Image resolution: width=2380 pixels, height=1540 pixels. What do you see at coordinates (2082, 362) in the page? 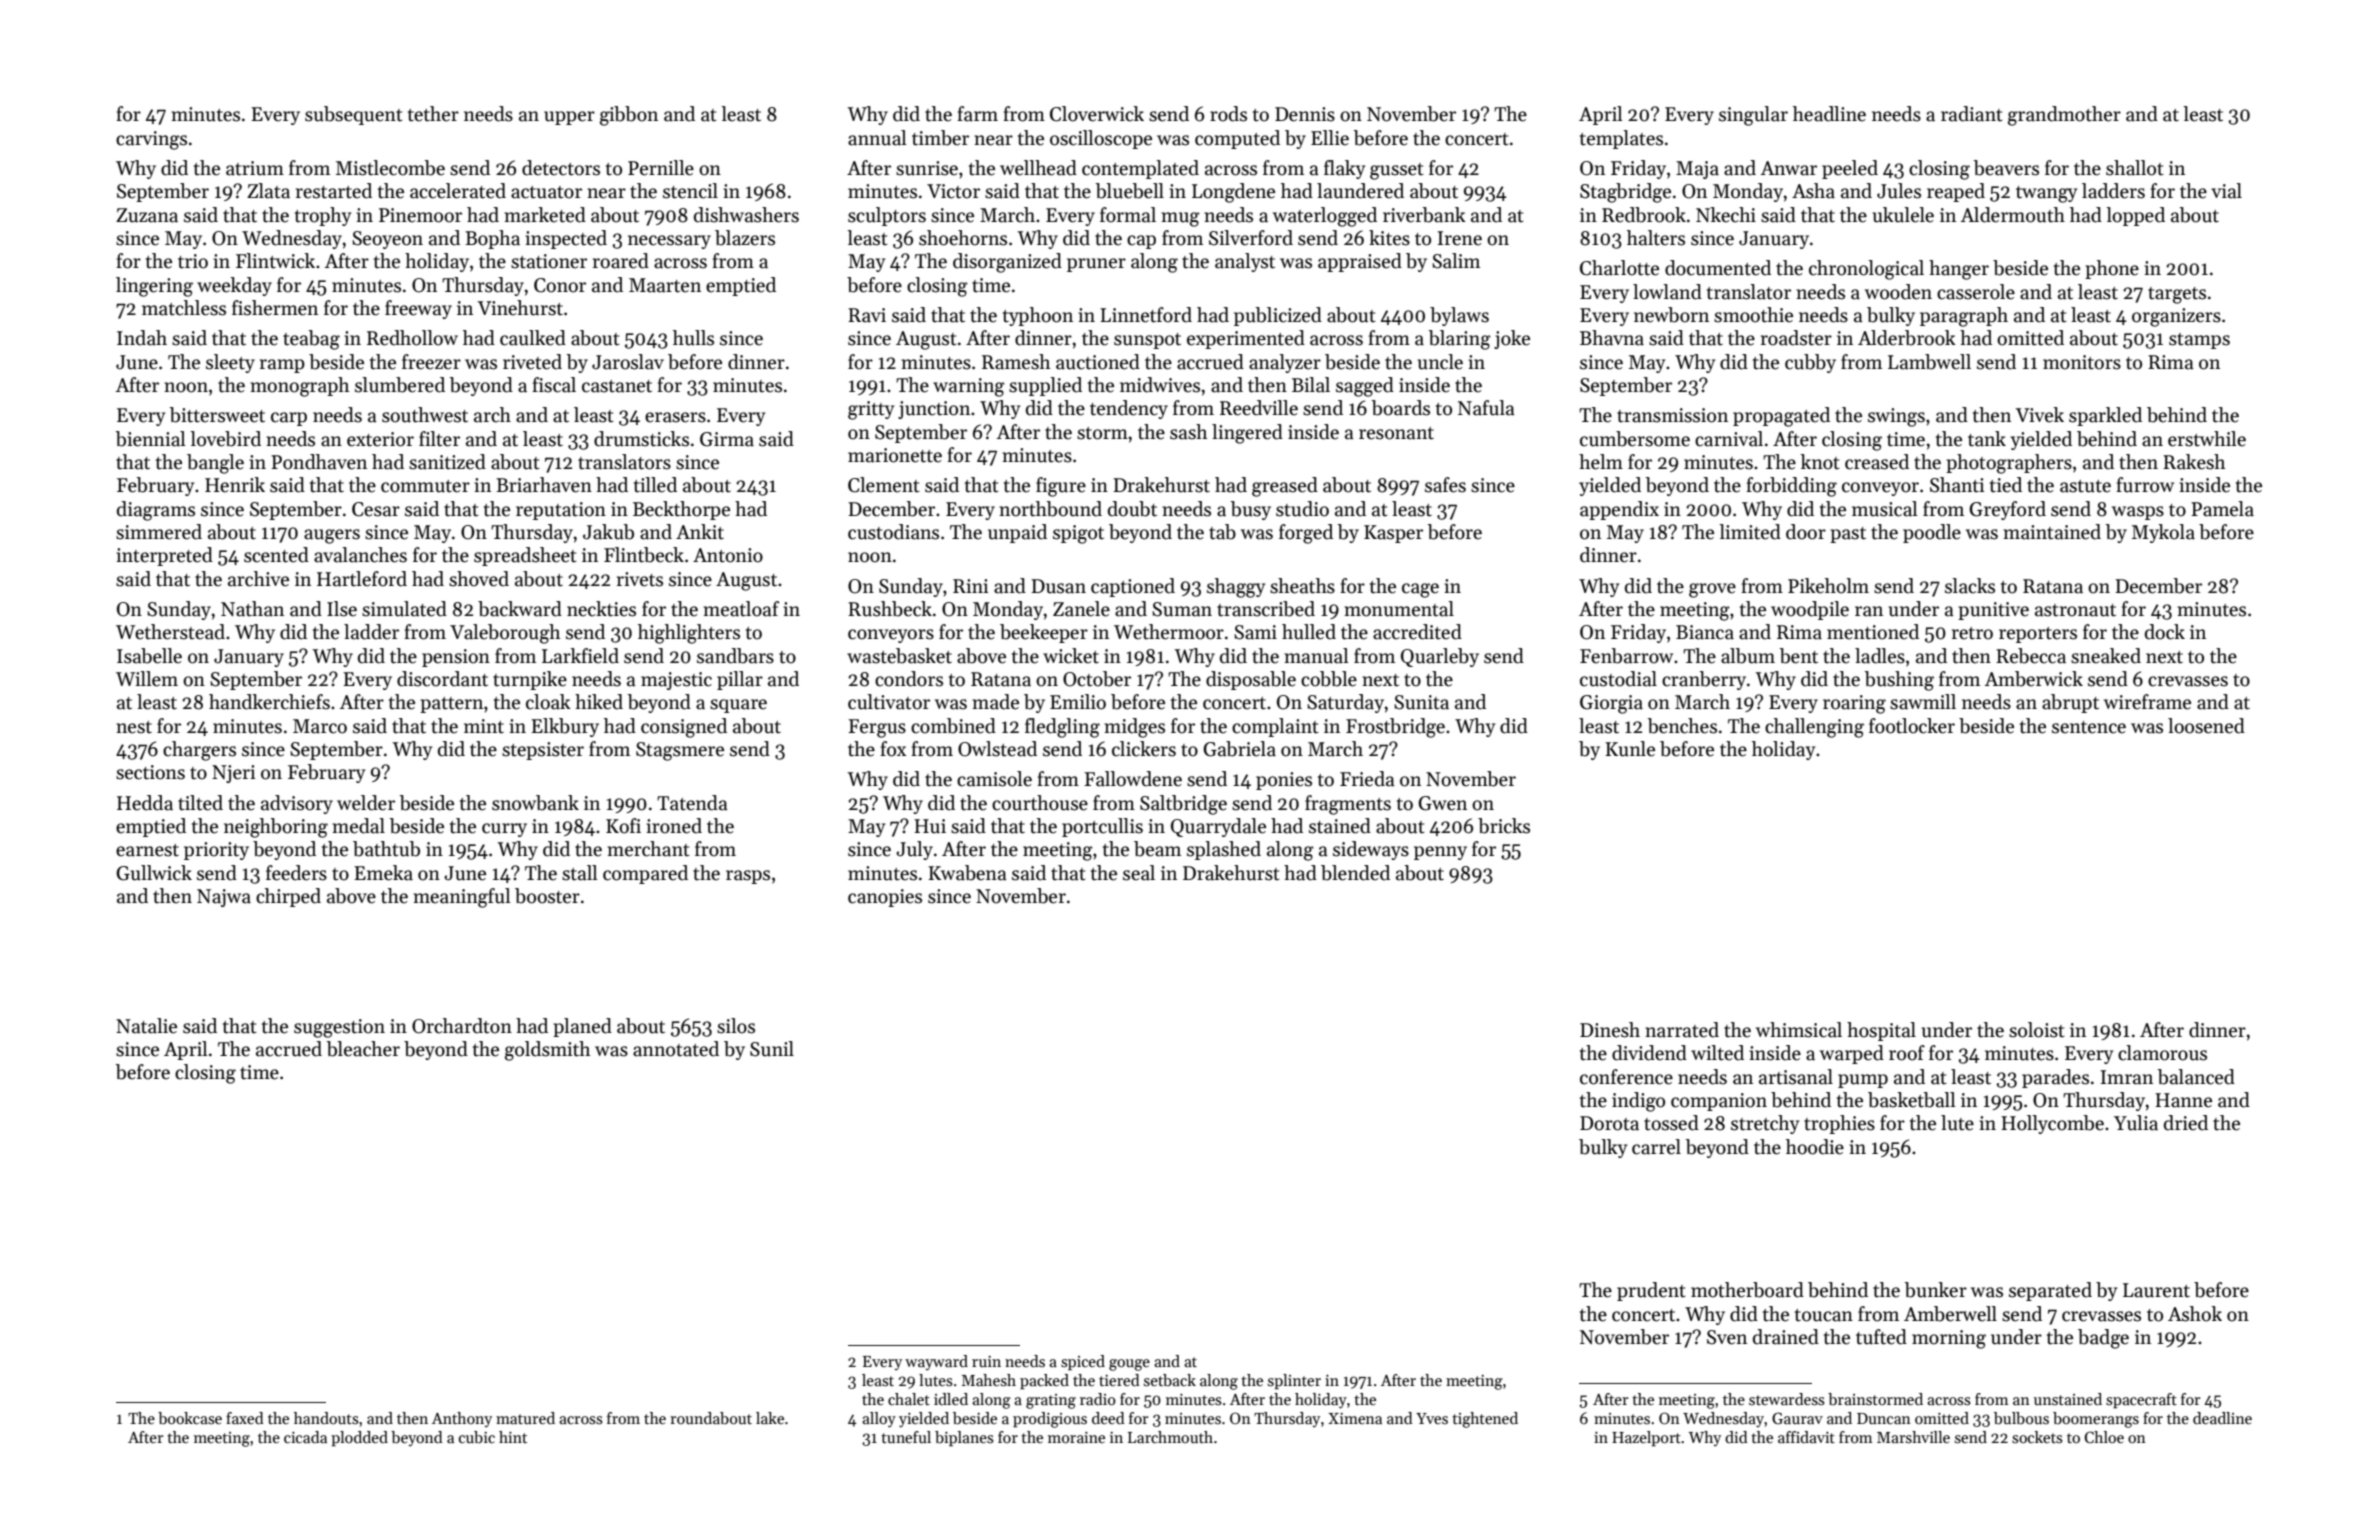
I see `monitors` at bounding box center [2082, 362].
